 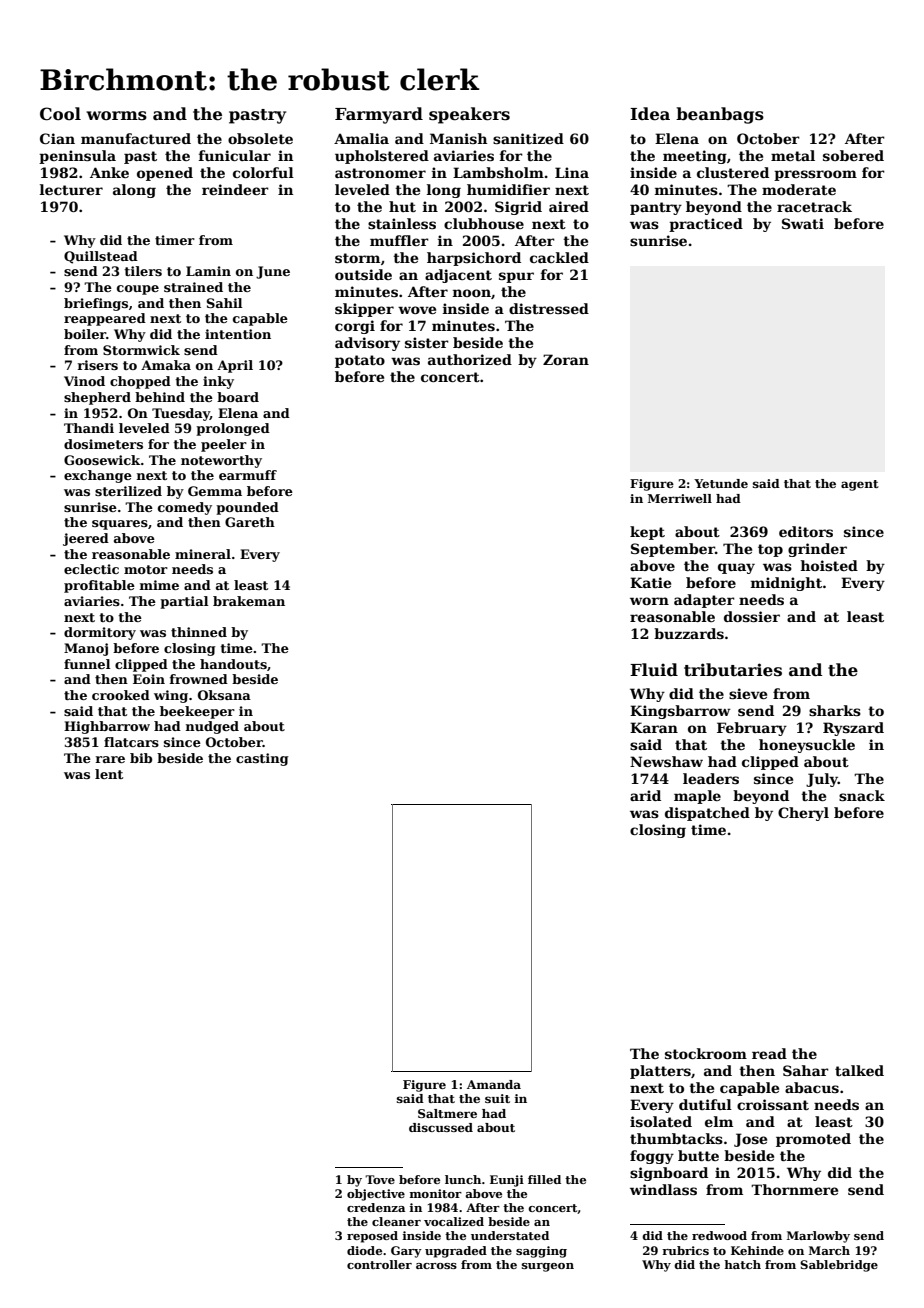 I want to click on worms, so click(x=116, y=116).
